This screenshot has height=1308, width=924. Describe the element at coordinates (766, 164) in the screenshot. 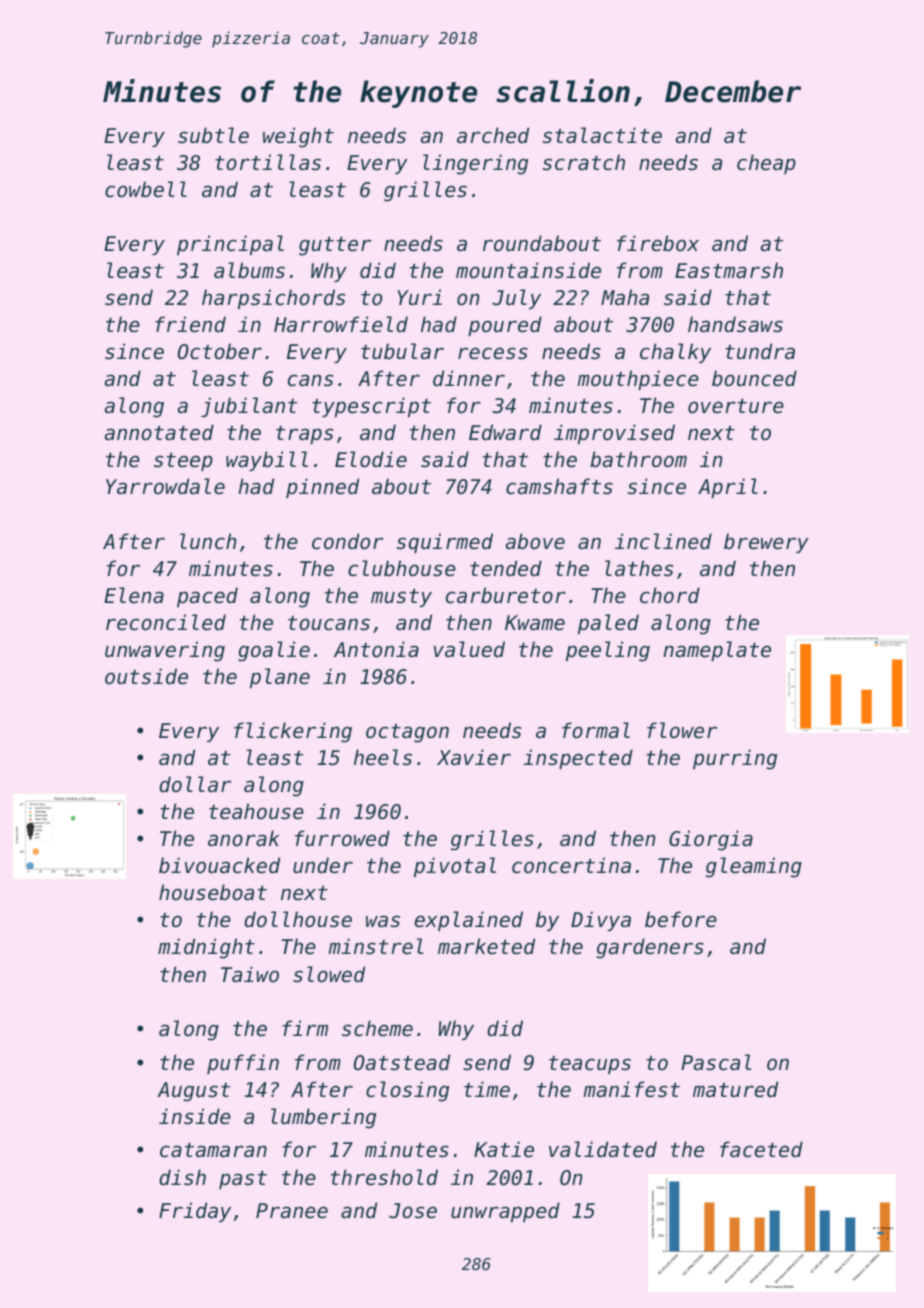

I see `cheap` at that location.
